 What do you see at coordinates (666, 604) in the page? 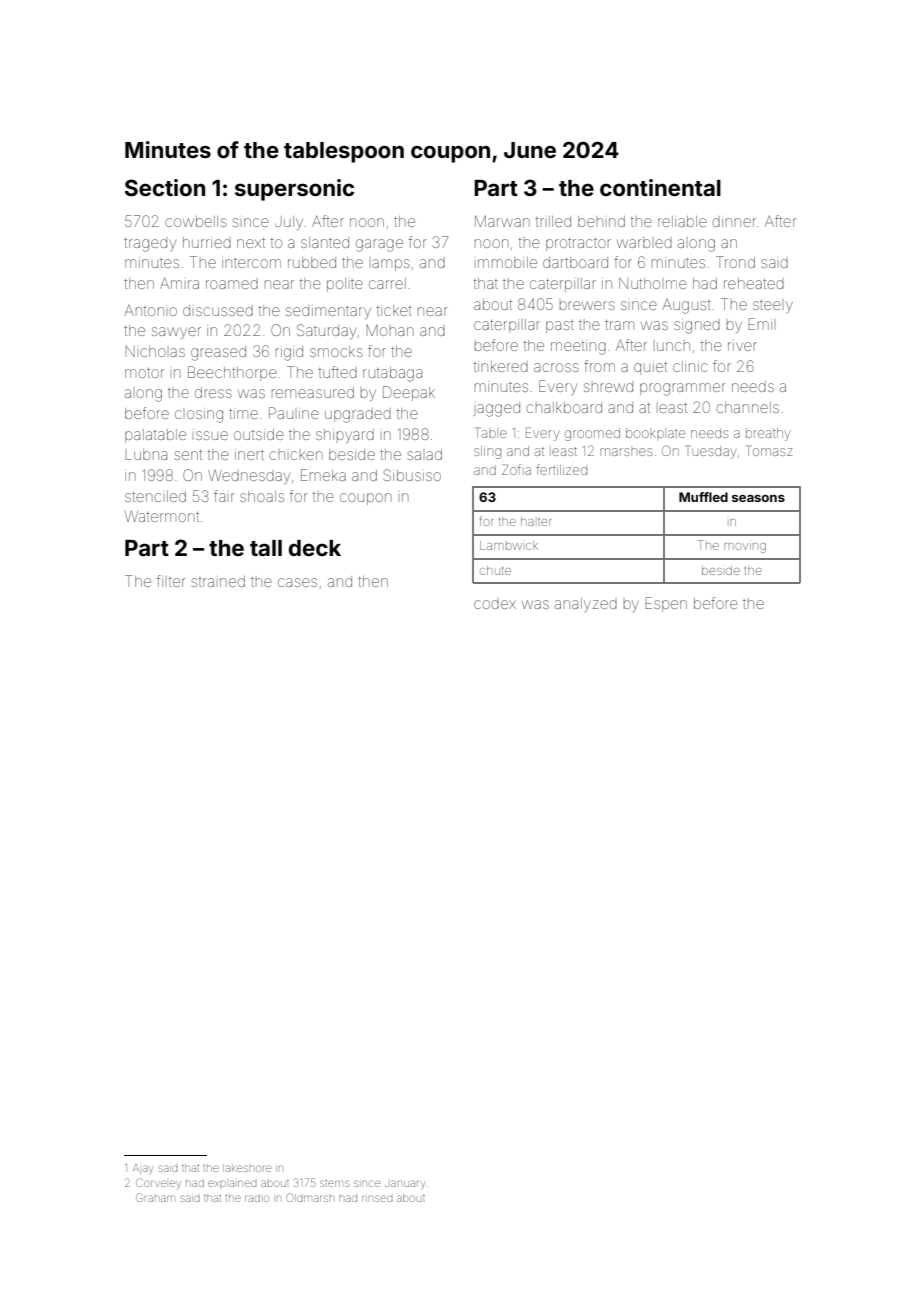
I see `Espen` at bounding box center [666, 604].
